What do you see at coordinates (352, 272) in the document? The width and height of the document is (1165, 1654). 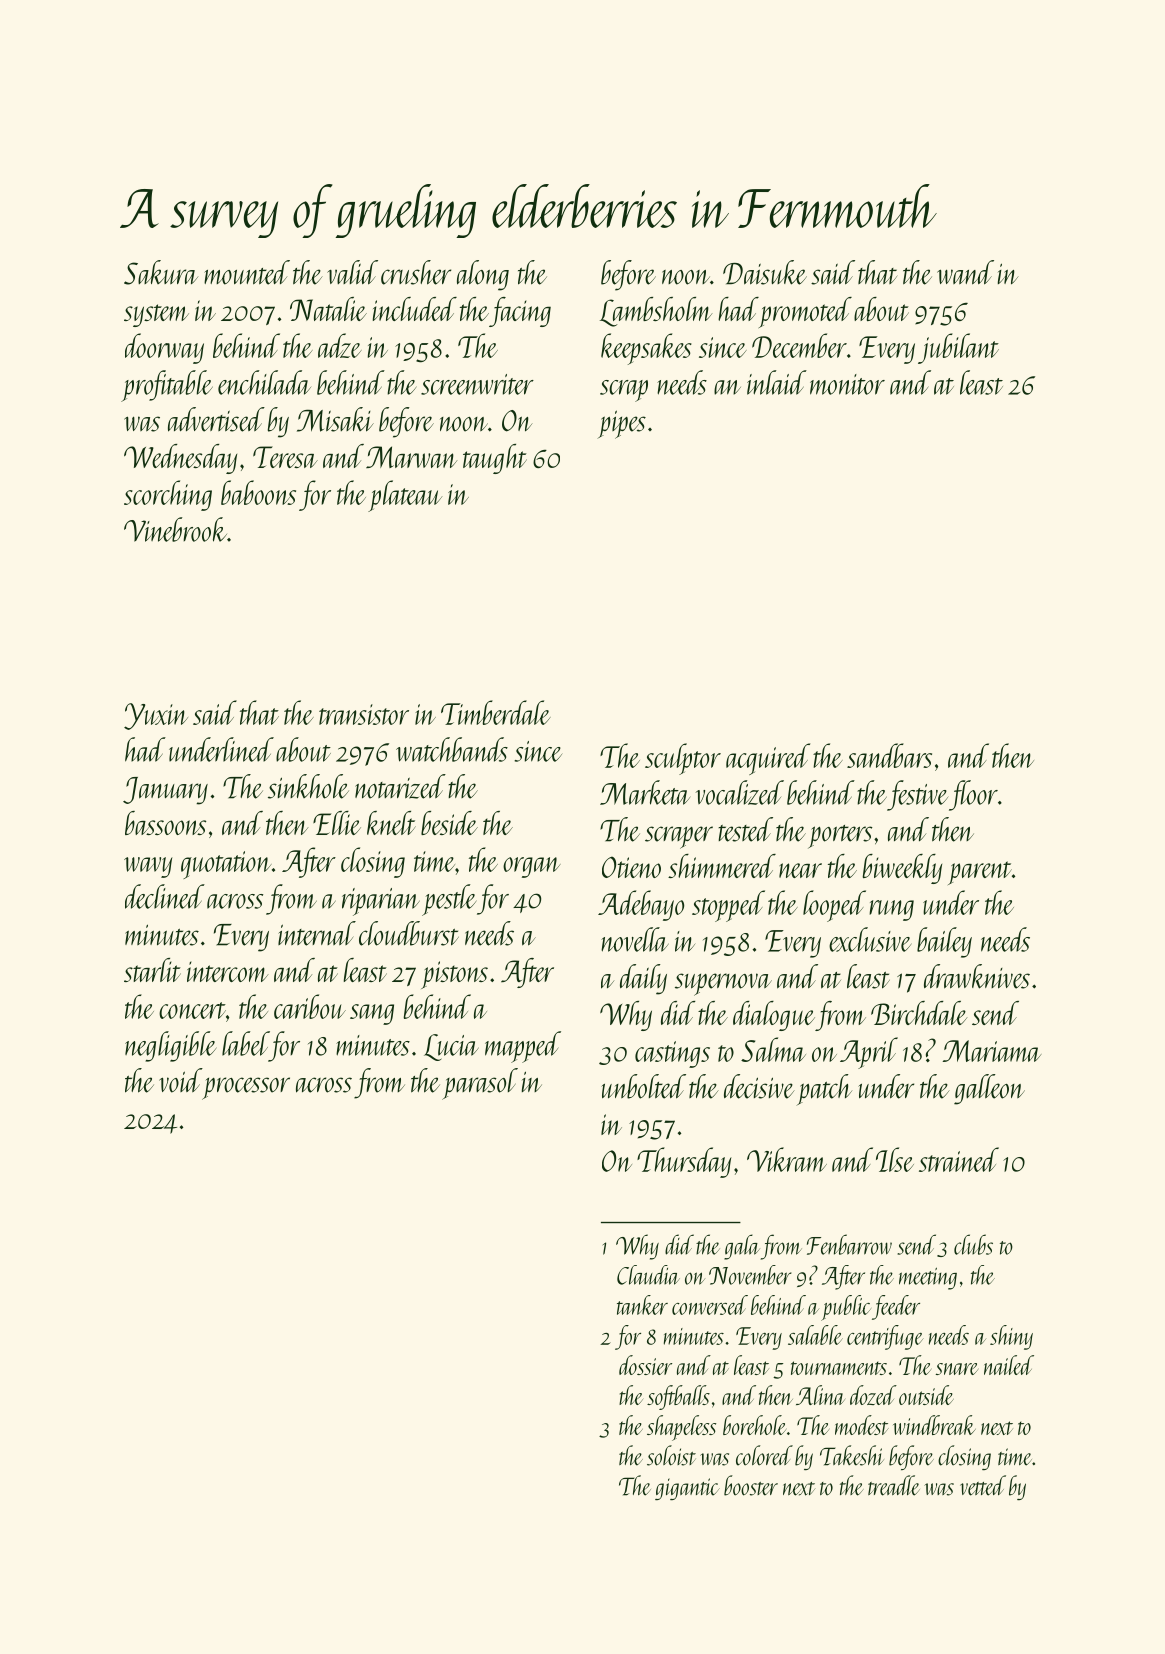 I see `valid` at bounding box center [352, 272].
